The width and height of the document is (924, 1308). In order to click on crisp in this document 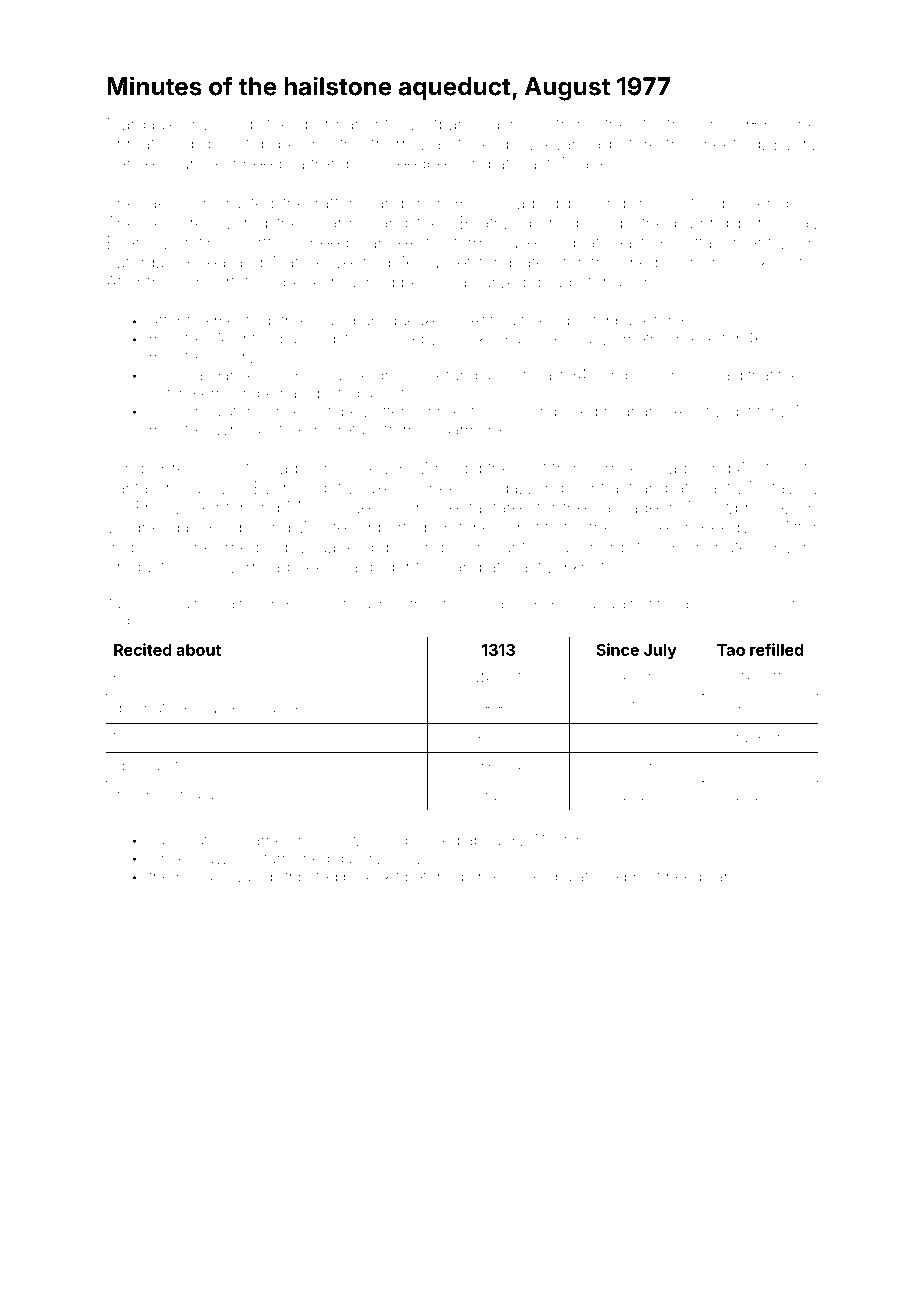, I will do `click(278, 605)`.
